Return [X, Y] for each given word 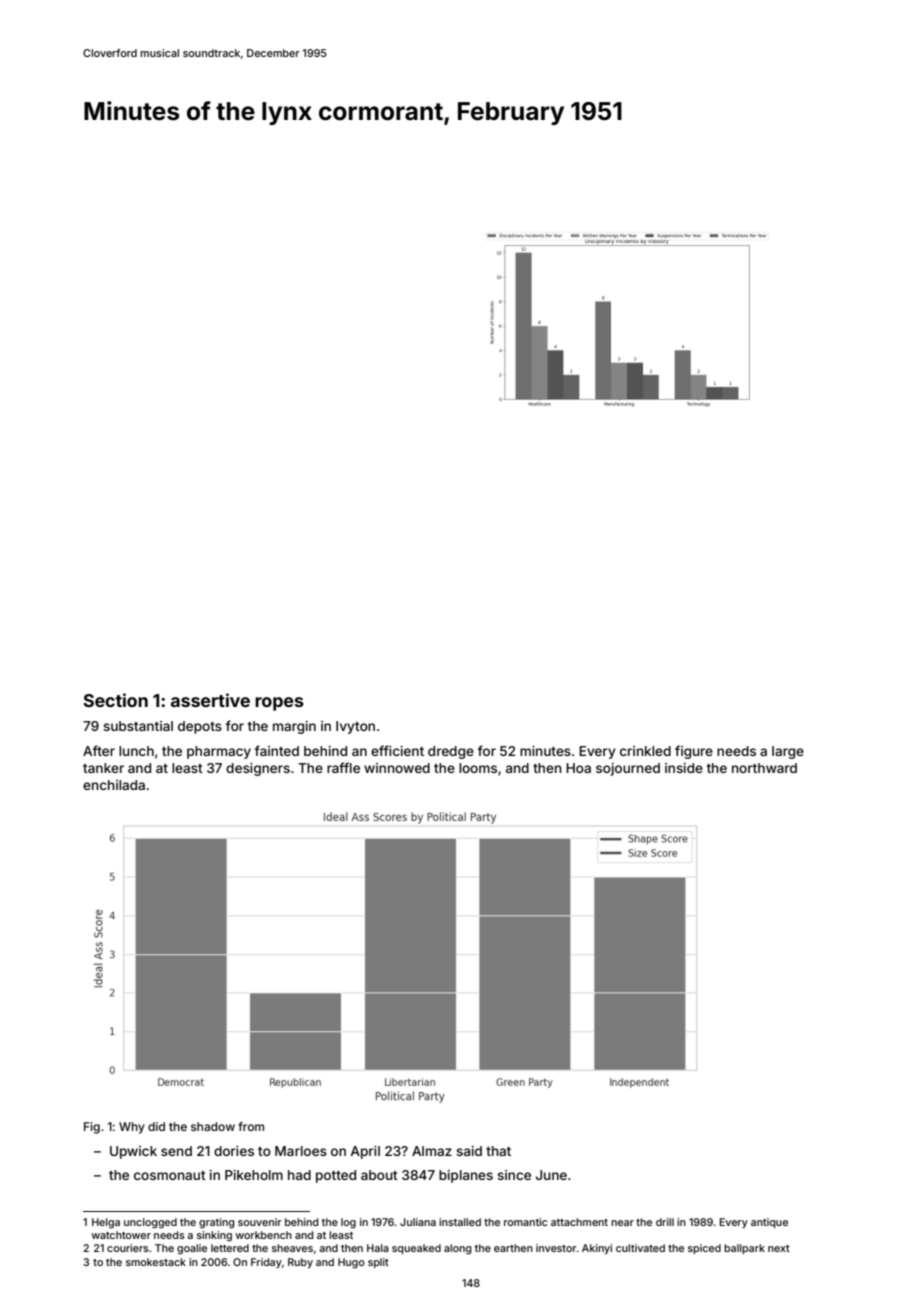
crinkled [645, 751]
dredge [451, 752]
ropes [279, 704]
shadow [213, 1126]
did [156, 1126]
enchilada [114, 785]
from [251, 1126]
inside [684, 768]
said [469, 1151]
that [498, 1151]
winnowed [397, 768]
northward [764, 768]
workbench [263, 1235]
